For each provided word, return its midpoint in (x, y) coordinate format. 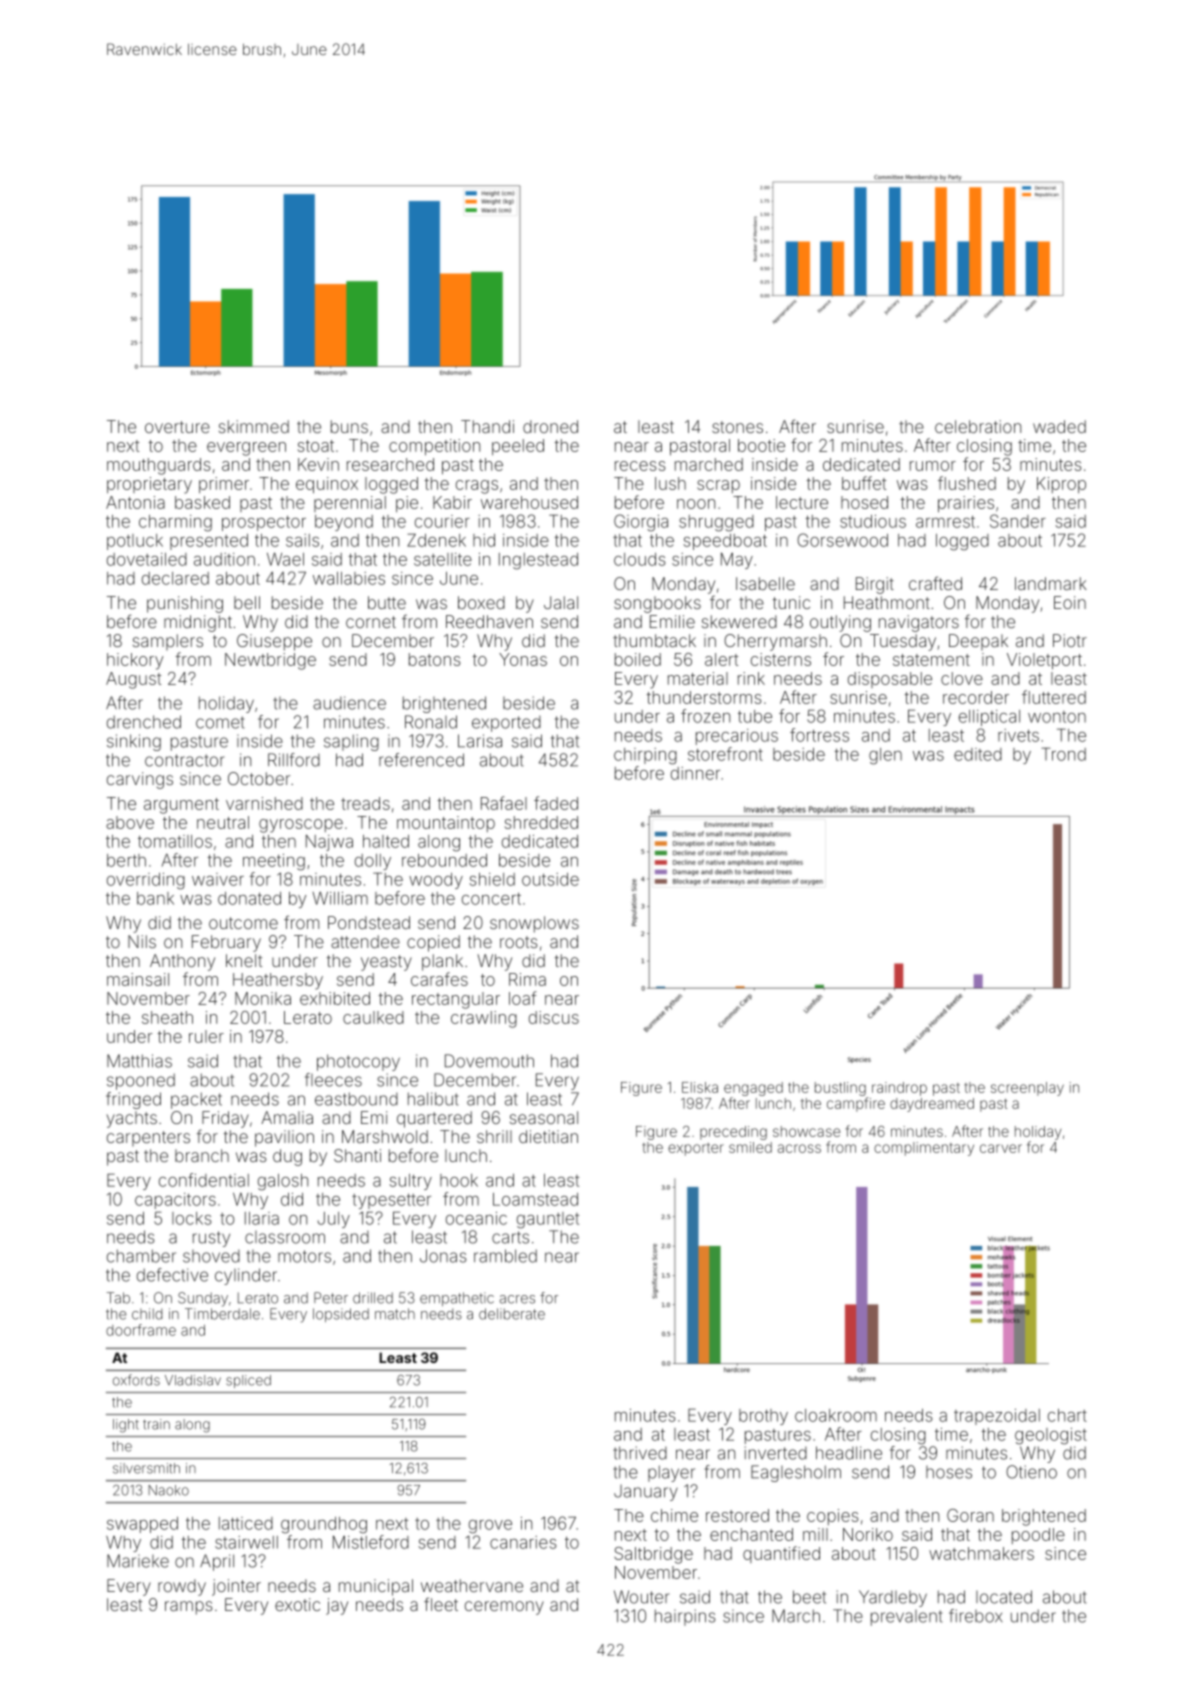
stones (737, 427)
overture (177, 427)
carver (1001, 1148)
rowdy (182, 1587)
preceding (733, 1133)
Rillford (294, 760)
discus (554, 1017)
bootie (761, 445)
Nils (142, 941)
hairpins (685, 1617)
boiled (638, 659)
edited (978, 754)
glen (885, 756)
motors (304, 1256)
